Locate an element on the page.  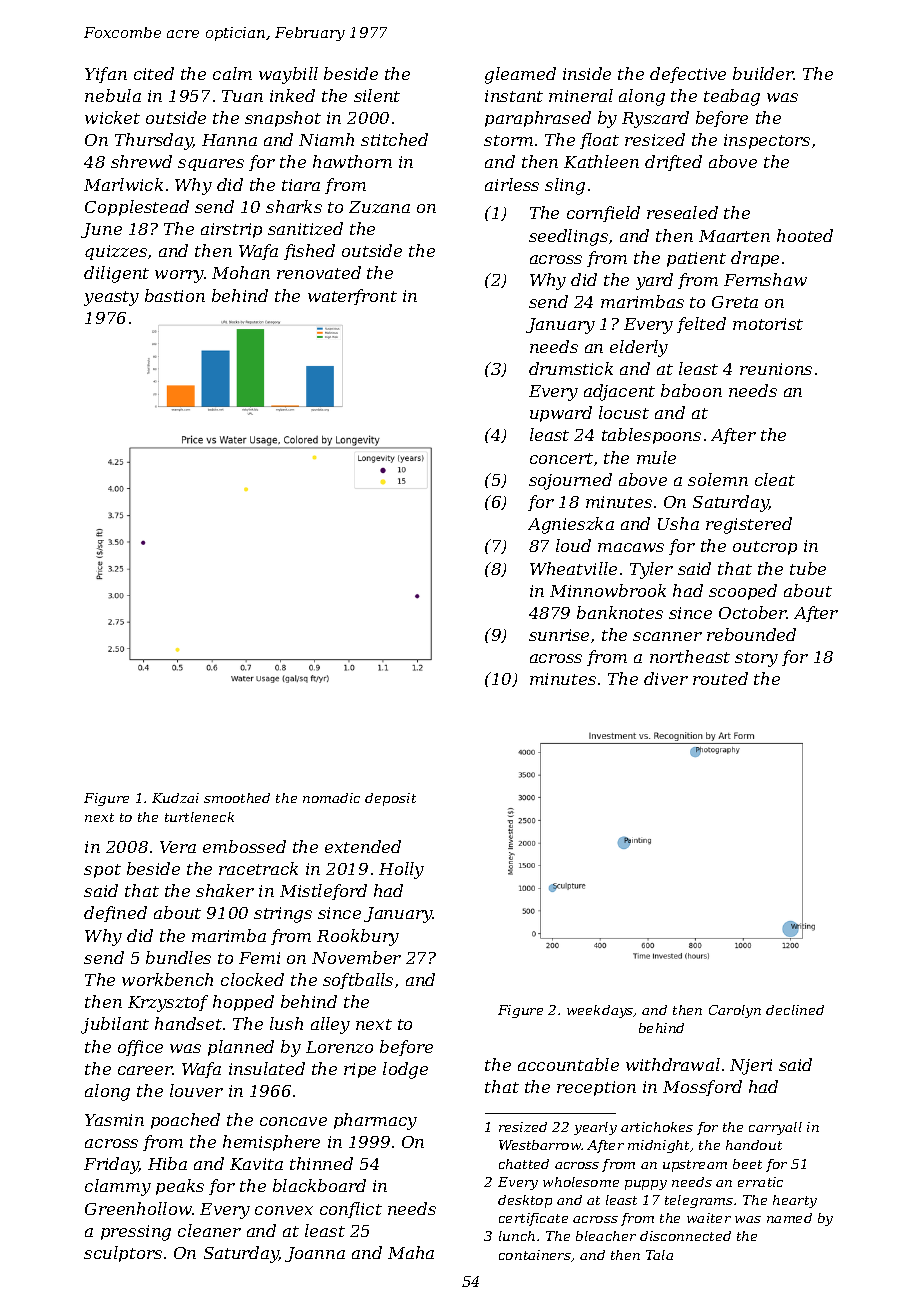
reunions is located at coordinates (776, 369).
